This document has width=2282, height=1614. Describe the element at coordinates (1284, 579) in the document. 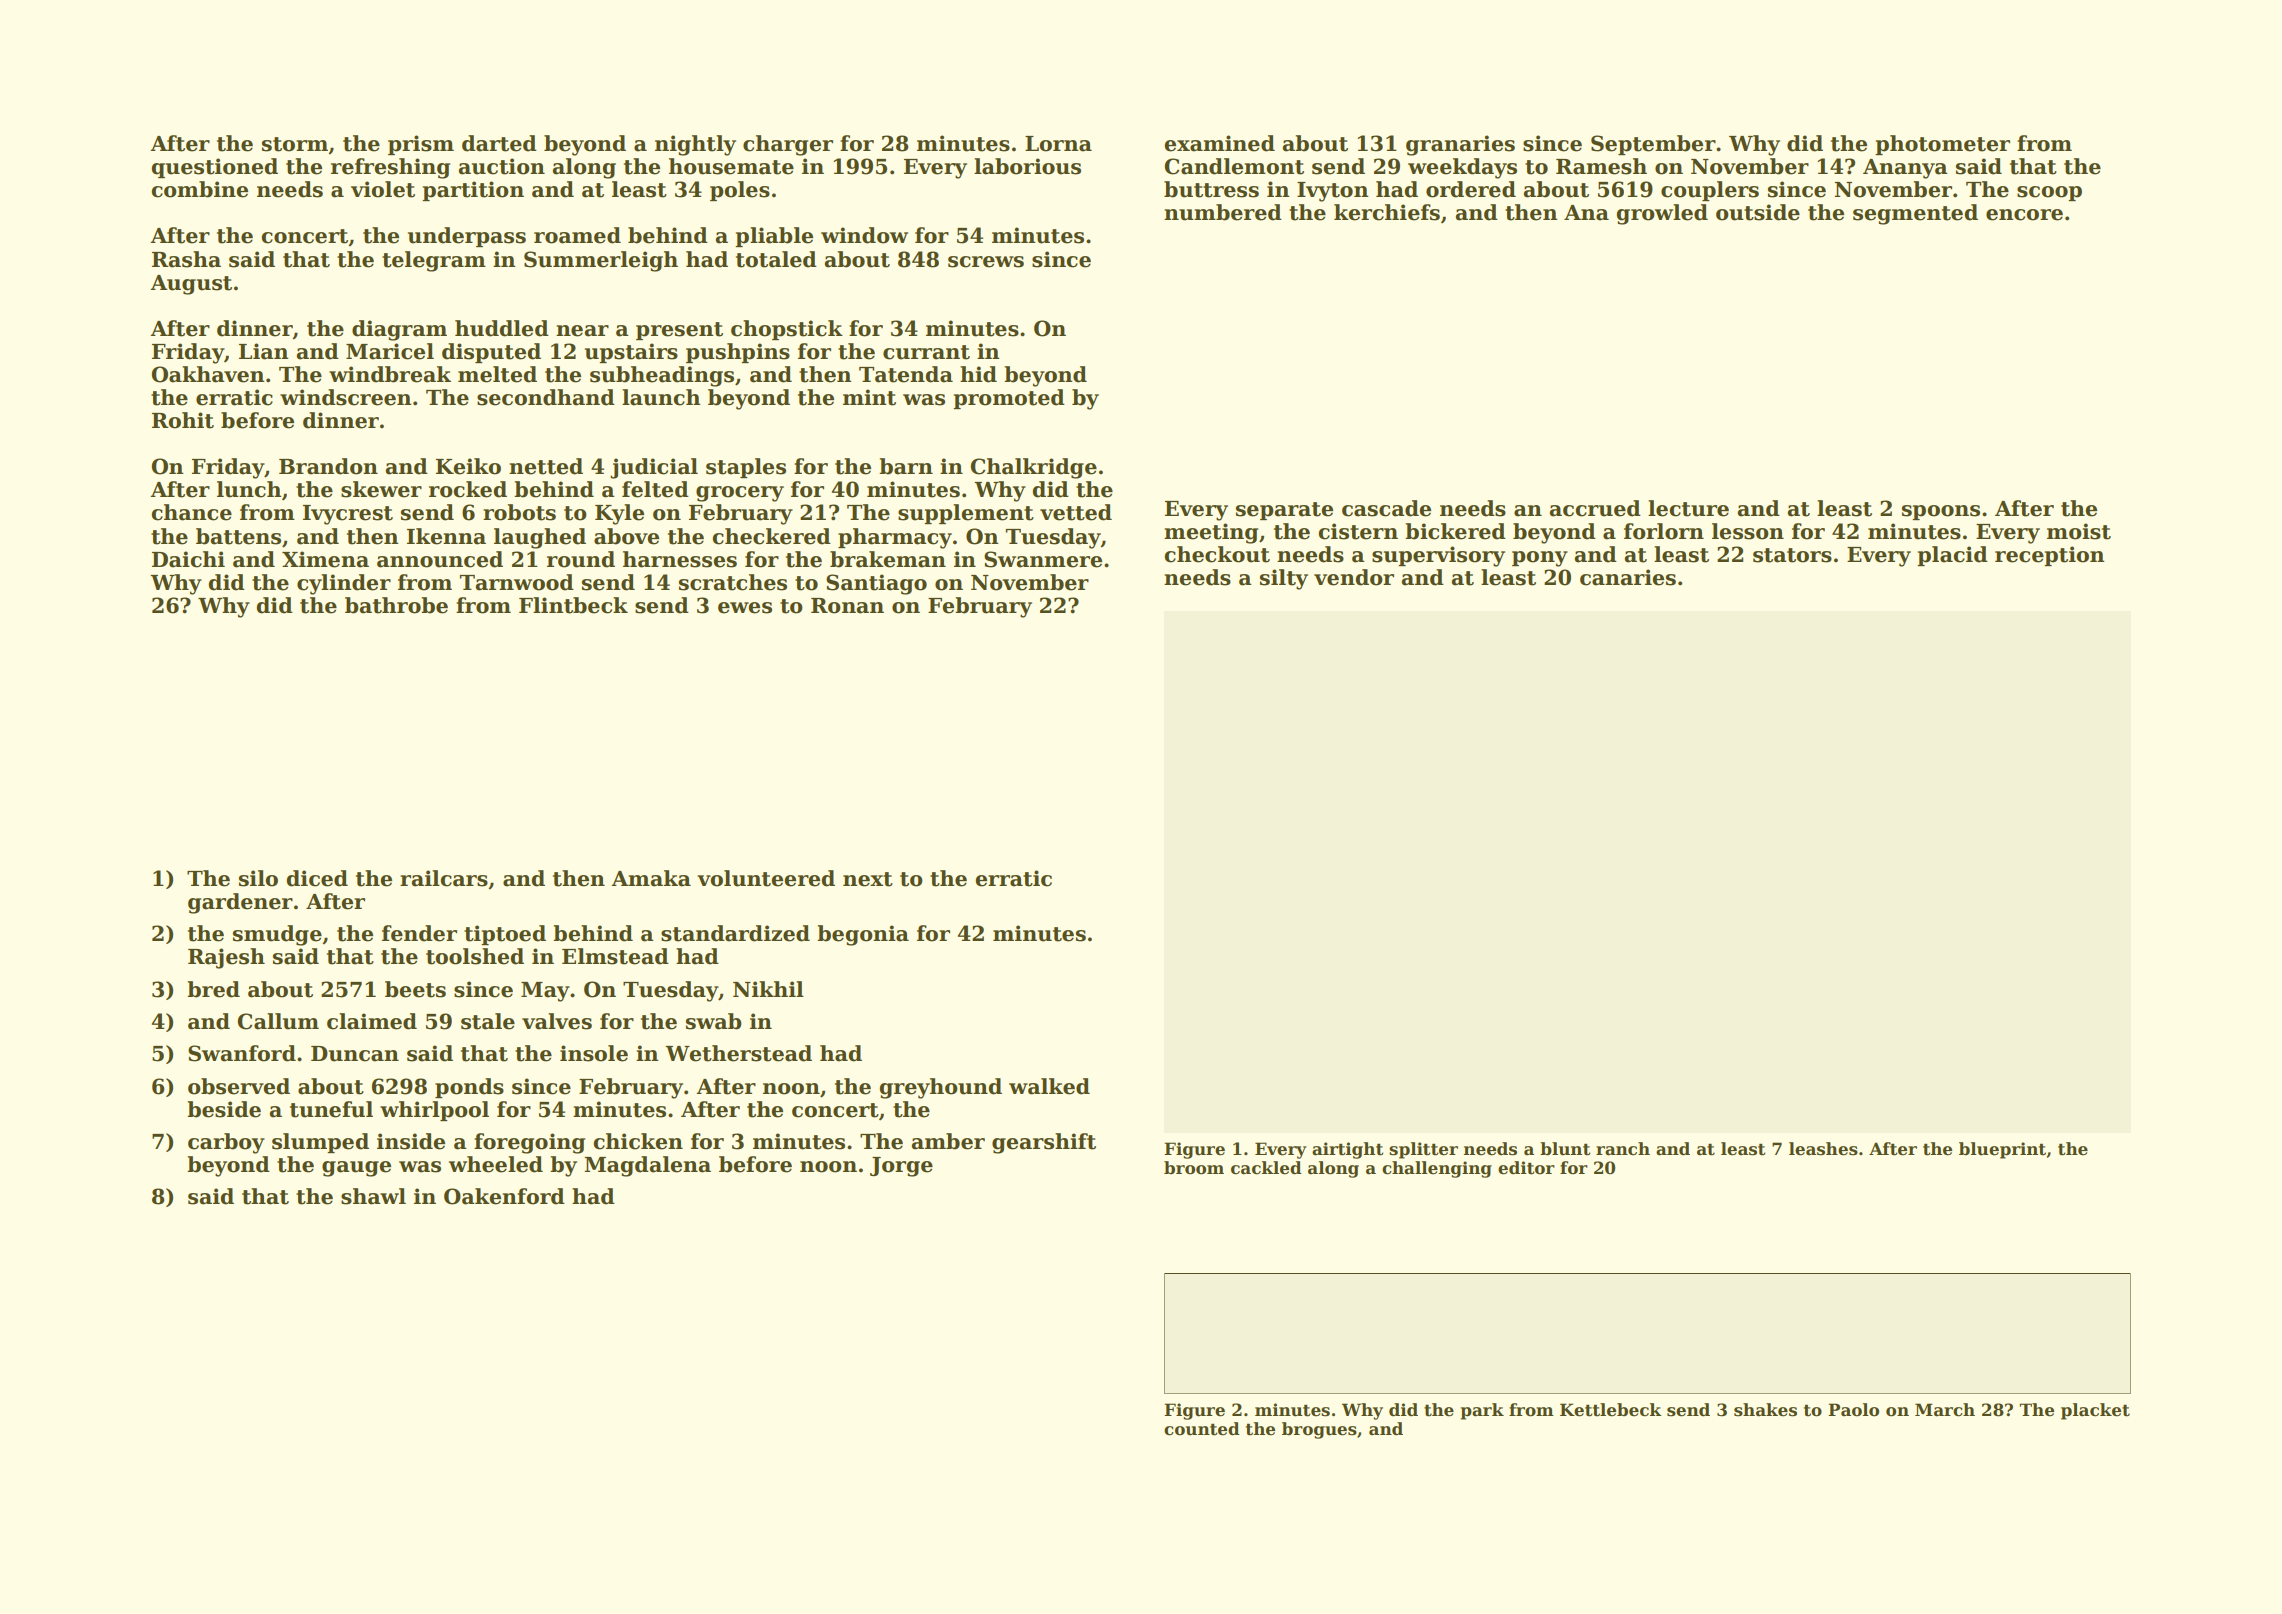

I see `silty` at that location.
